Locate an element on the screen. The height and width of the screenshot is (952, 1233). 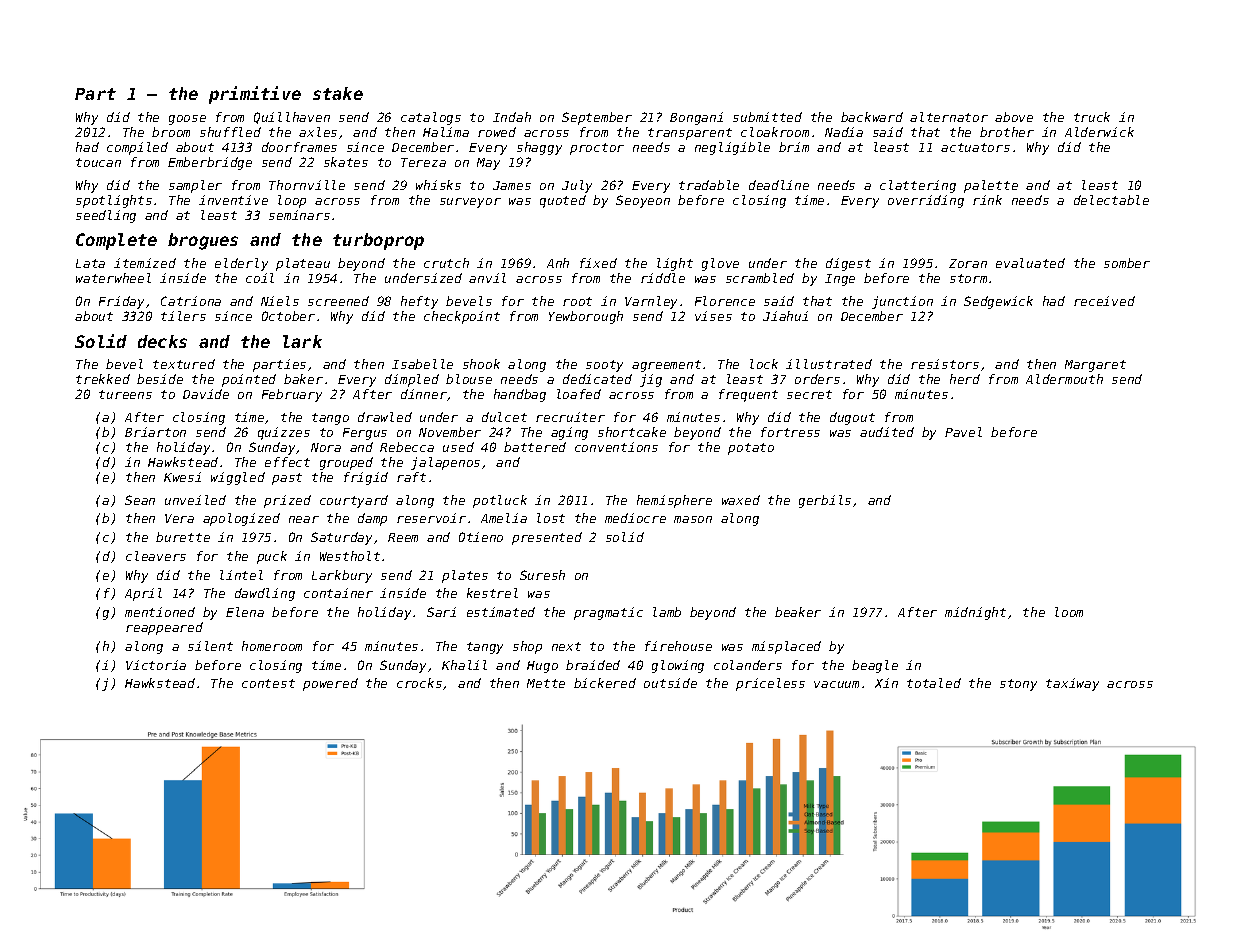
Suresh is located at coordinates (542, 575).
